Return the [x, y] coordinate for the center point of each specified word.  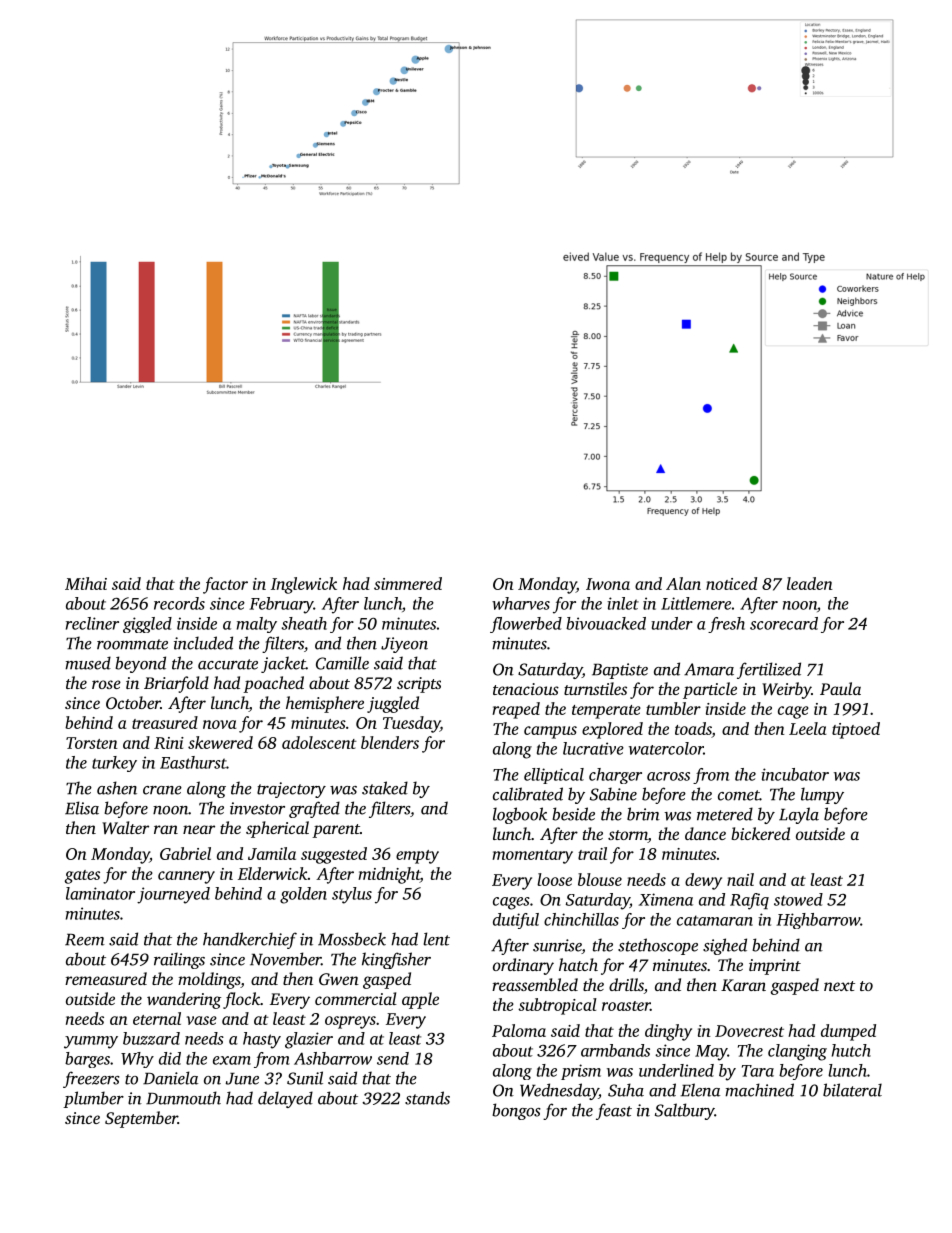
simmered [408, 583]
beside [573, 814]
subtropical [557, 1006]
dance [705, 833]
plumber [93, 1099]
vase [201, 1020]
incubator [795, 774]
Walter [125, 828]
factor [225, 585]
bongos [516, 1111]
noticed [731, 583]
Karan [743, 985]
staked [385, 788]
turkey [114, 764]
